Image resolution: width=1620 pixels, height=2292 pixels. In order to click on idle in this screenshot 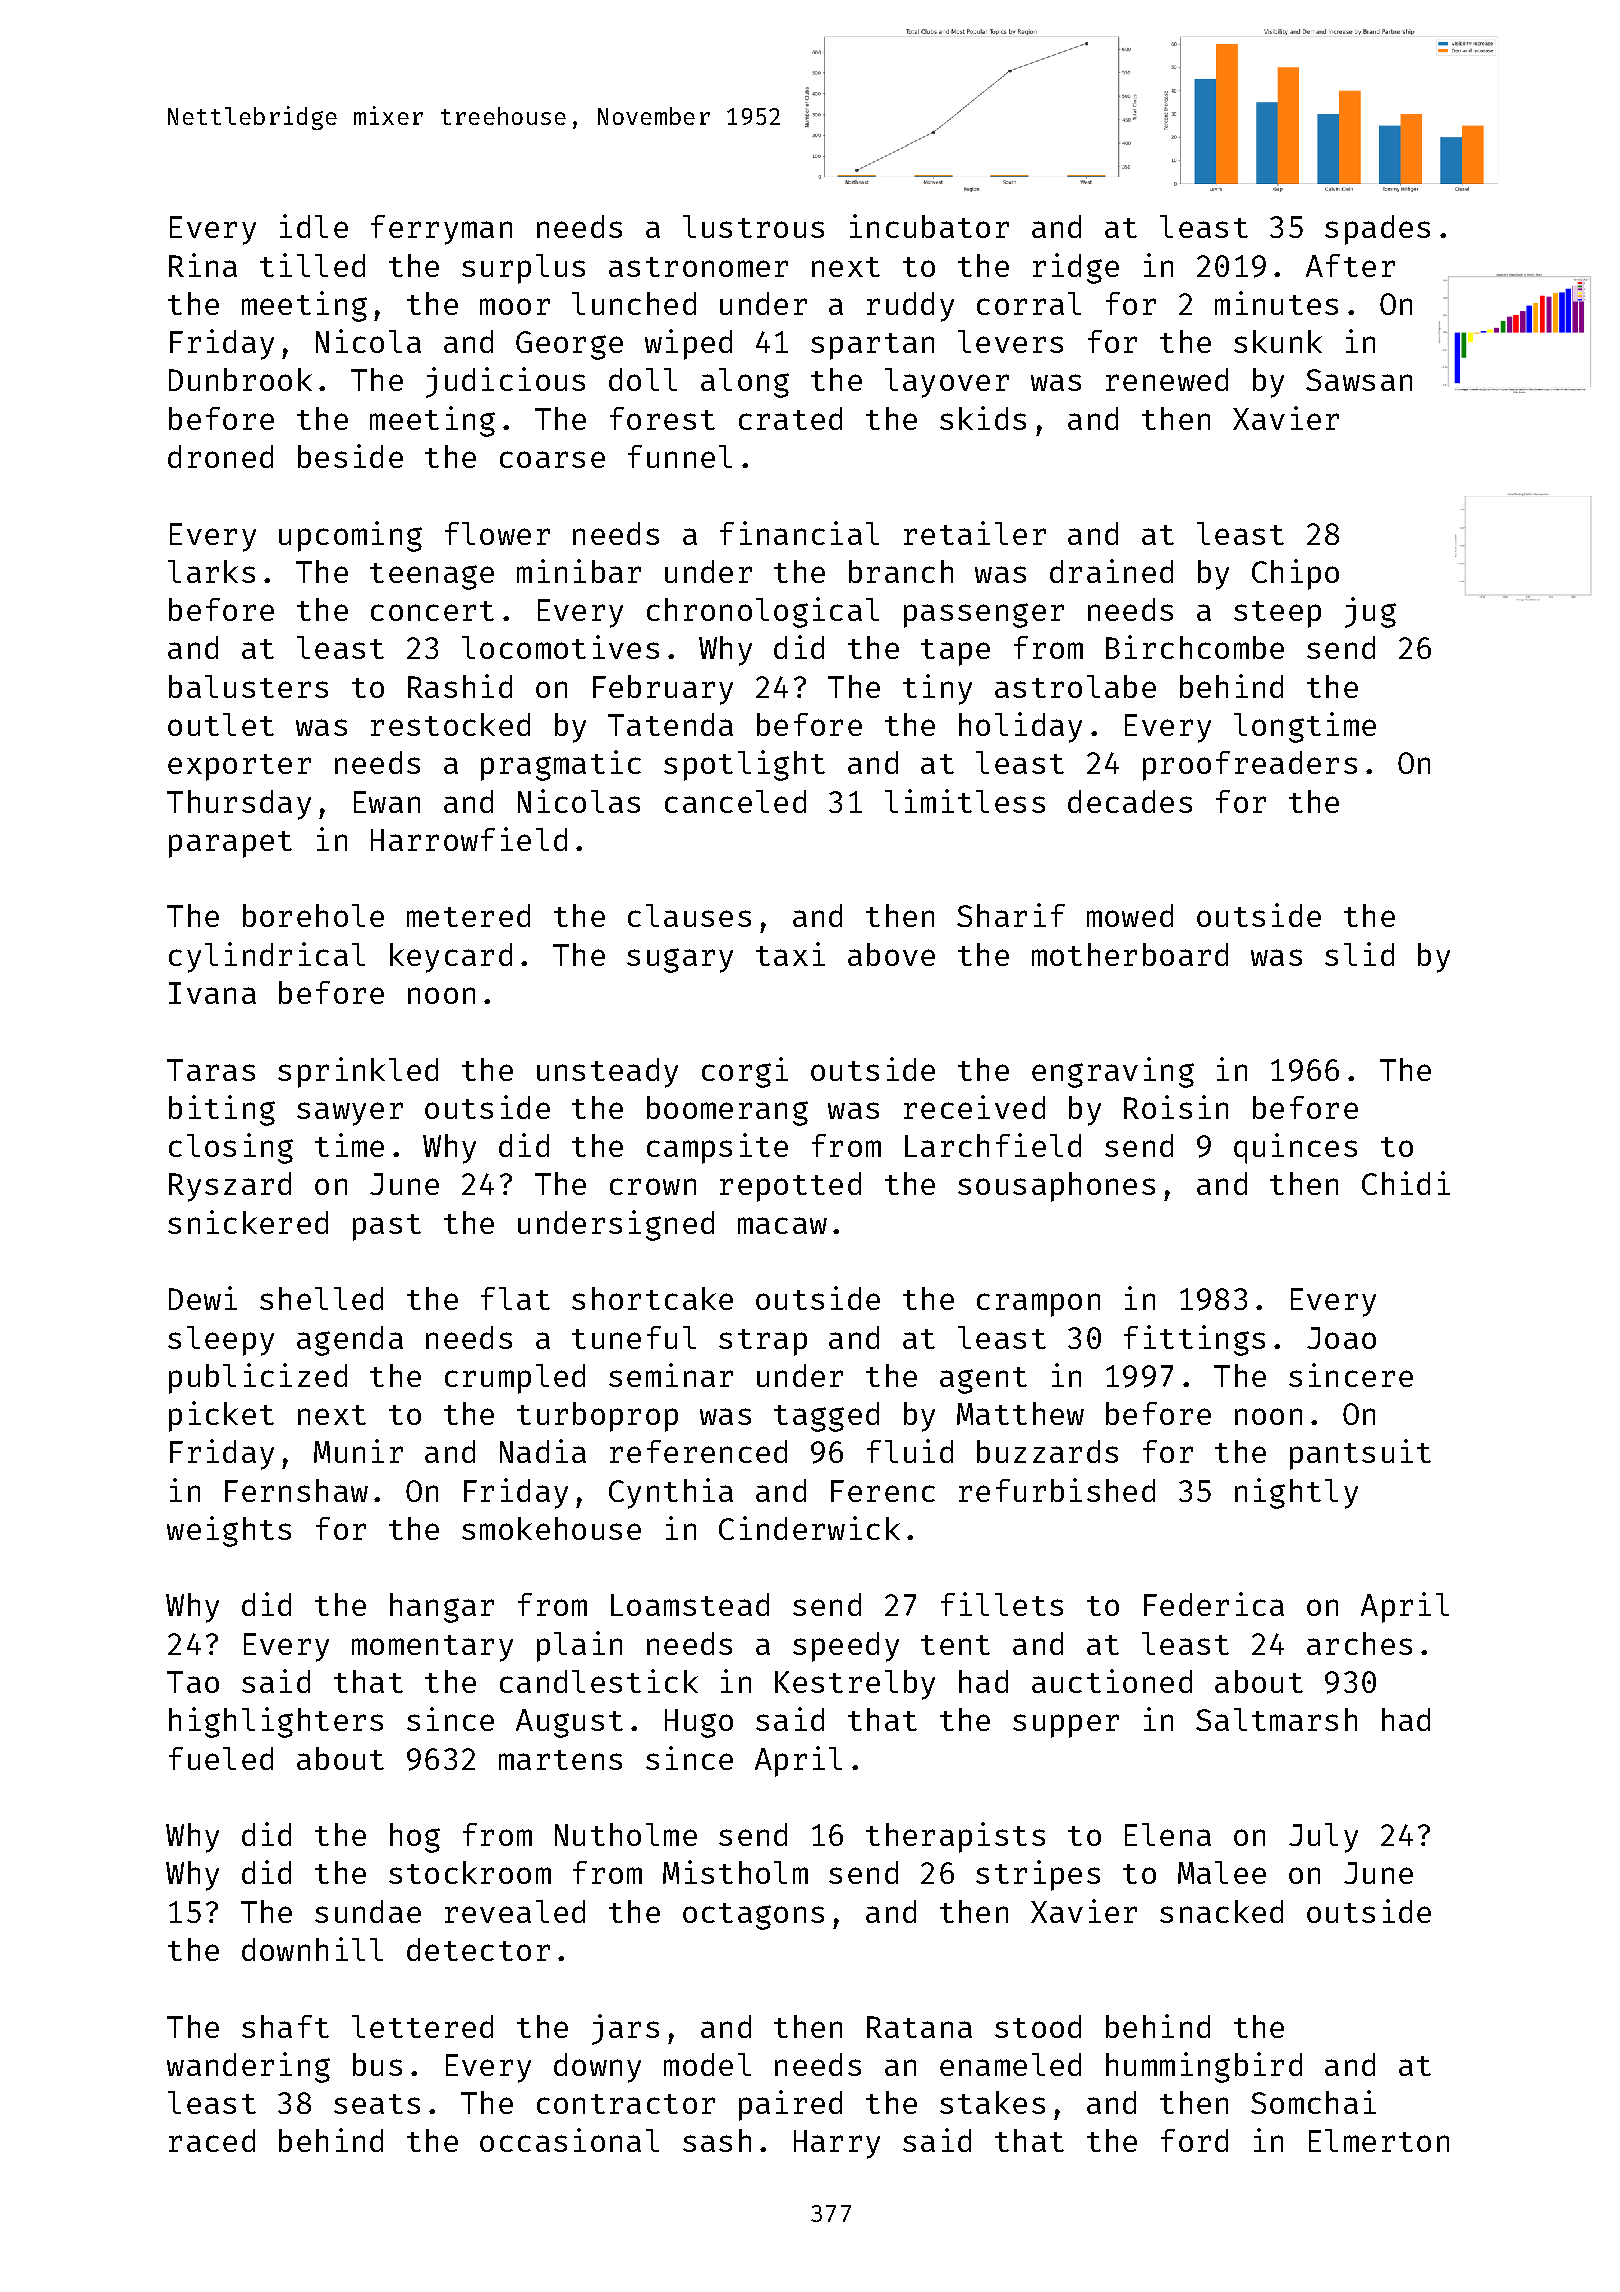, I will do `click(314, 226)`.
